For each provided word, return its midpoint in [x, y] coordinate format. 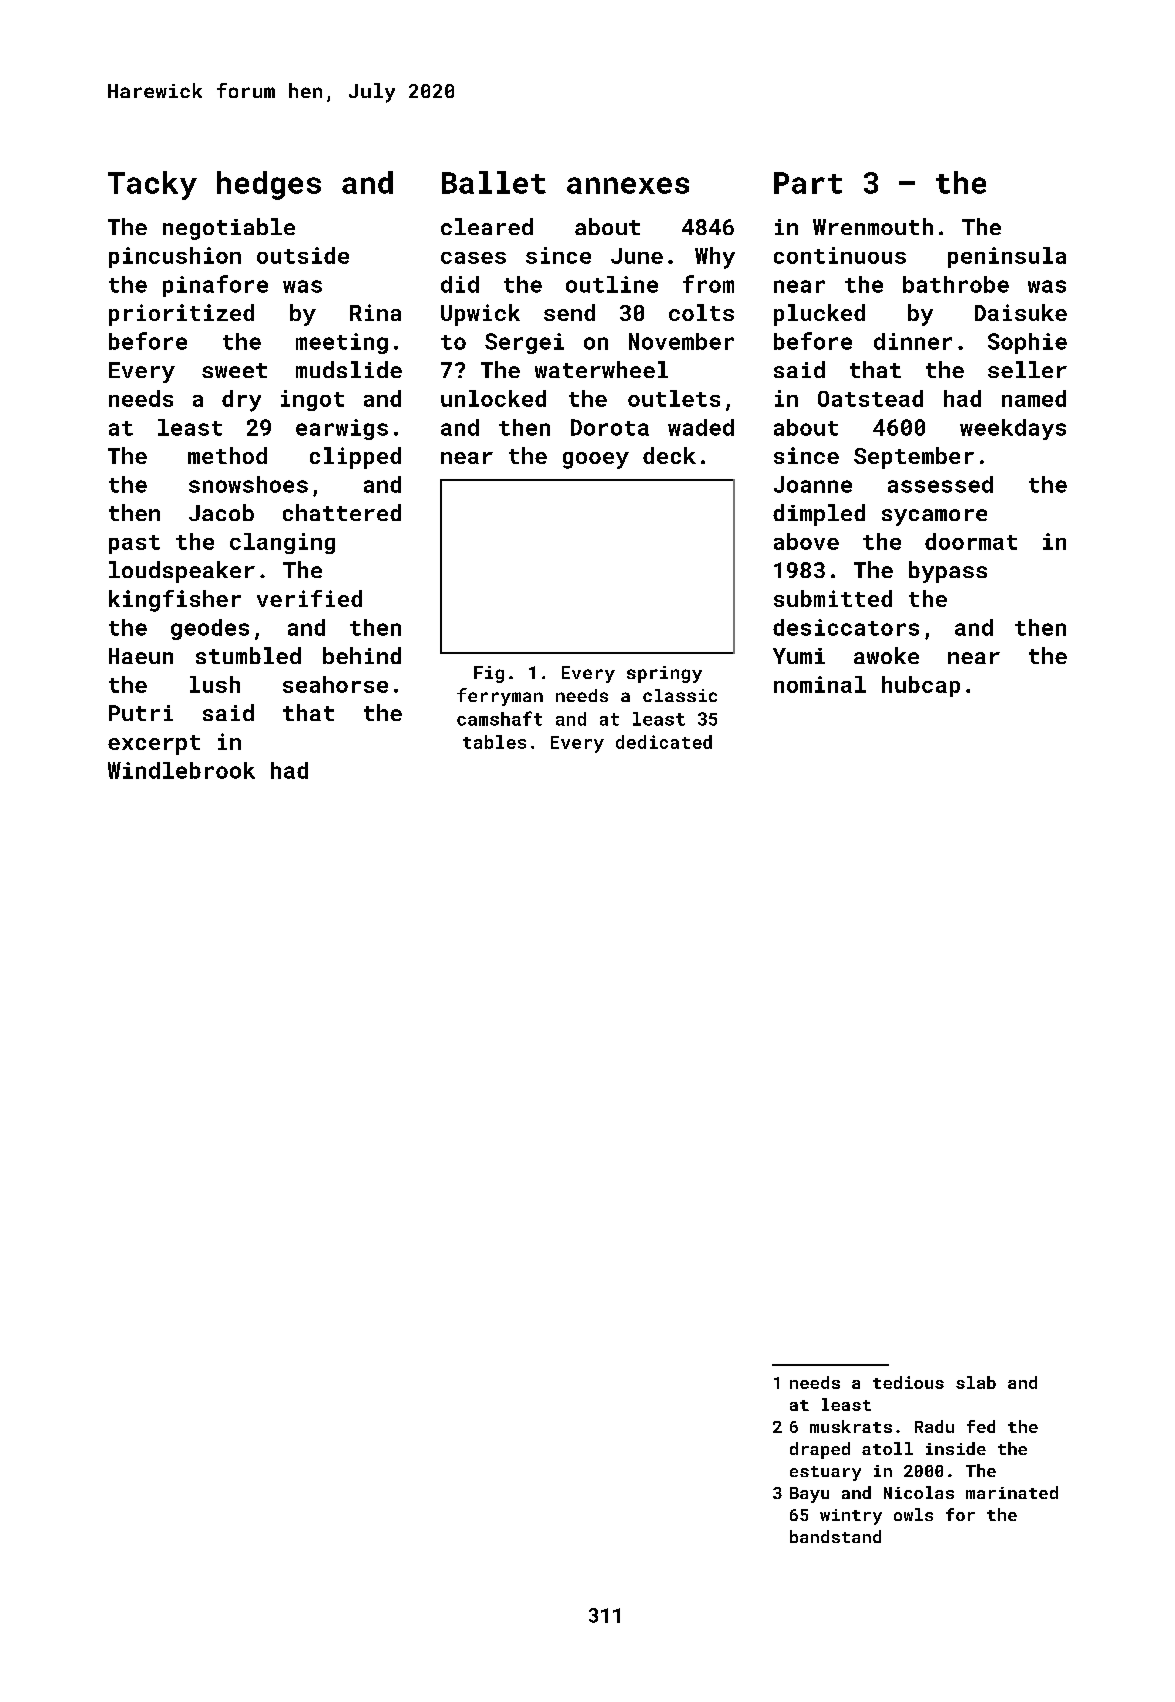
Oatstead [870, 398]
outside [303, 255]
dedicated [664, 742]
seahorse [335, 684]
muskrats [851, 1426]
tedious [908, 1382]
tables [494, 742]
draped [820, 1450]
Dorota [610, 427]
